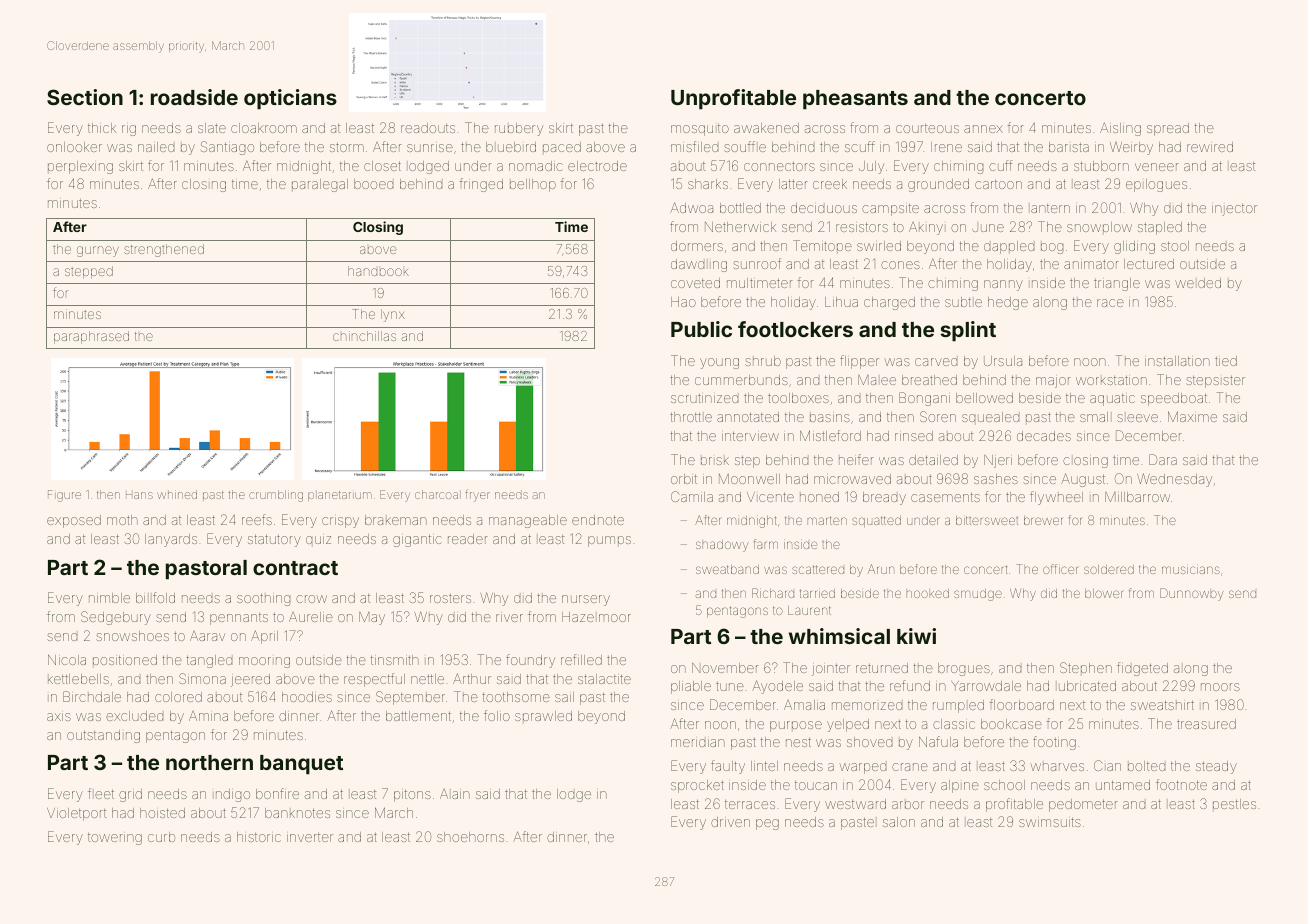  What do you see at coordinates (1192, 594) in the image?
I see `Dunnowby` at bounding box center [1192, 594].
